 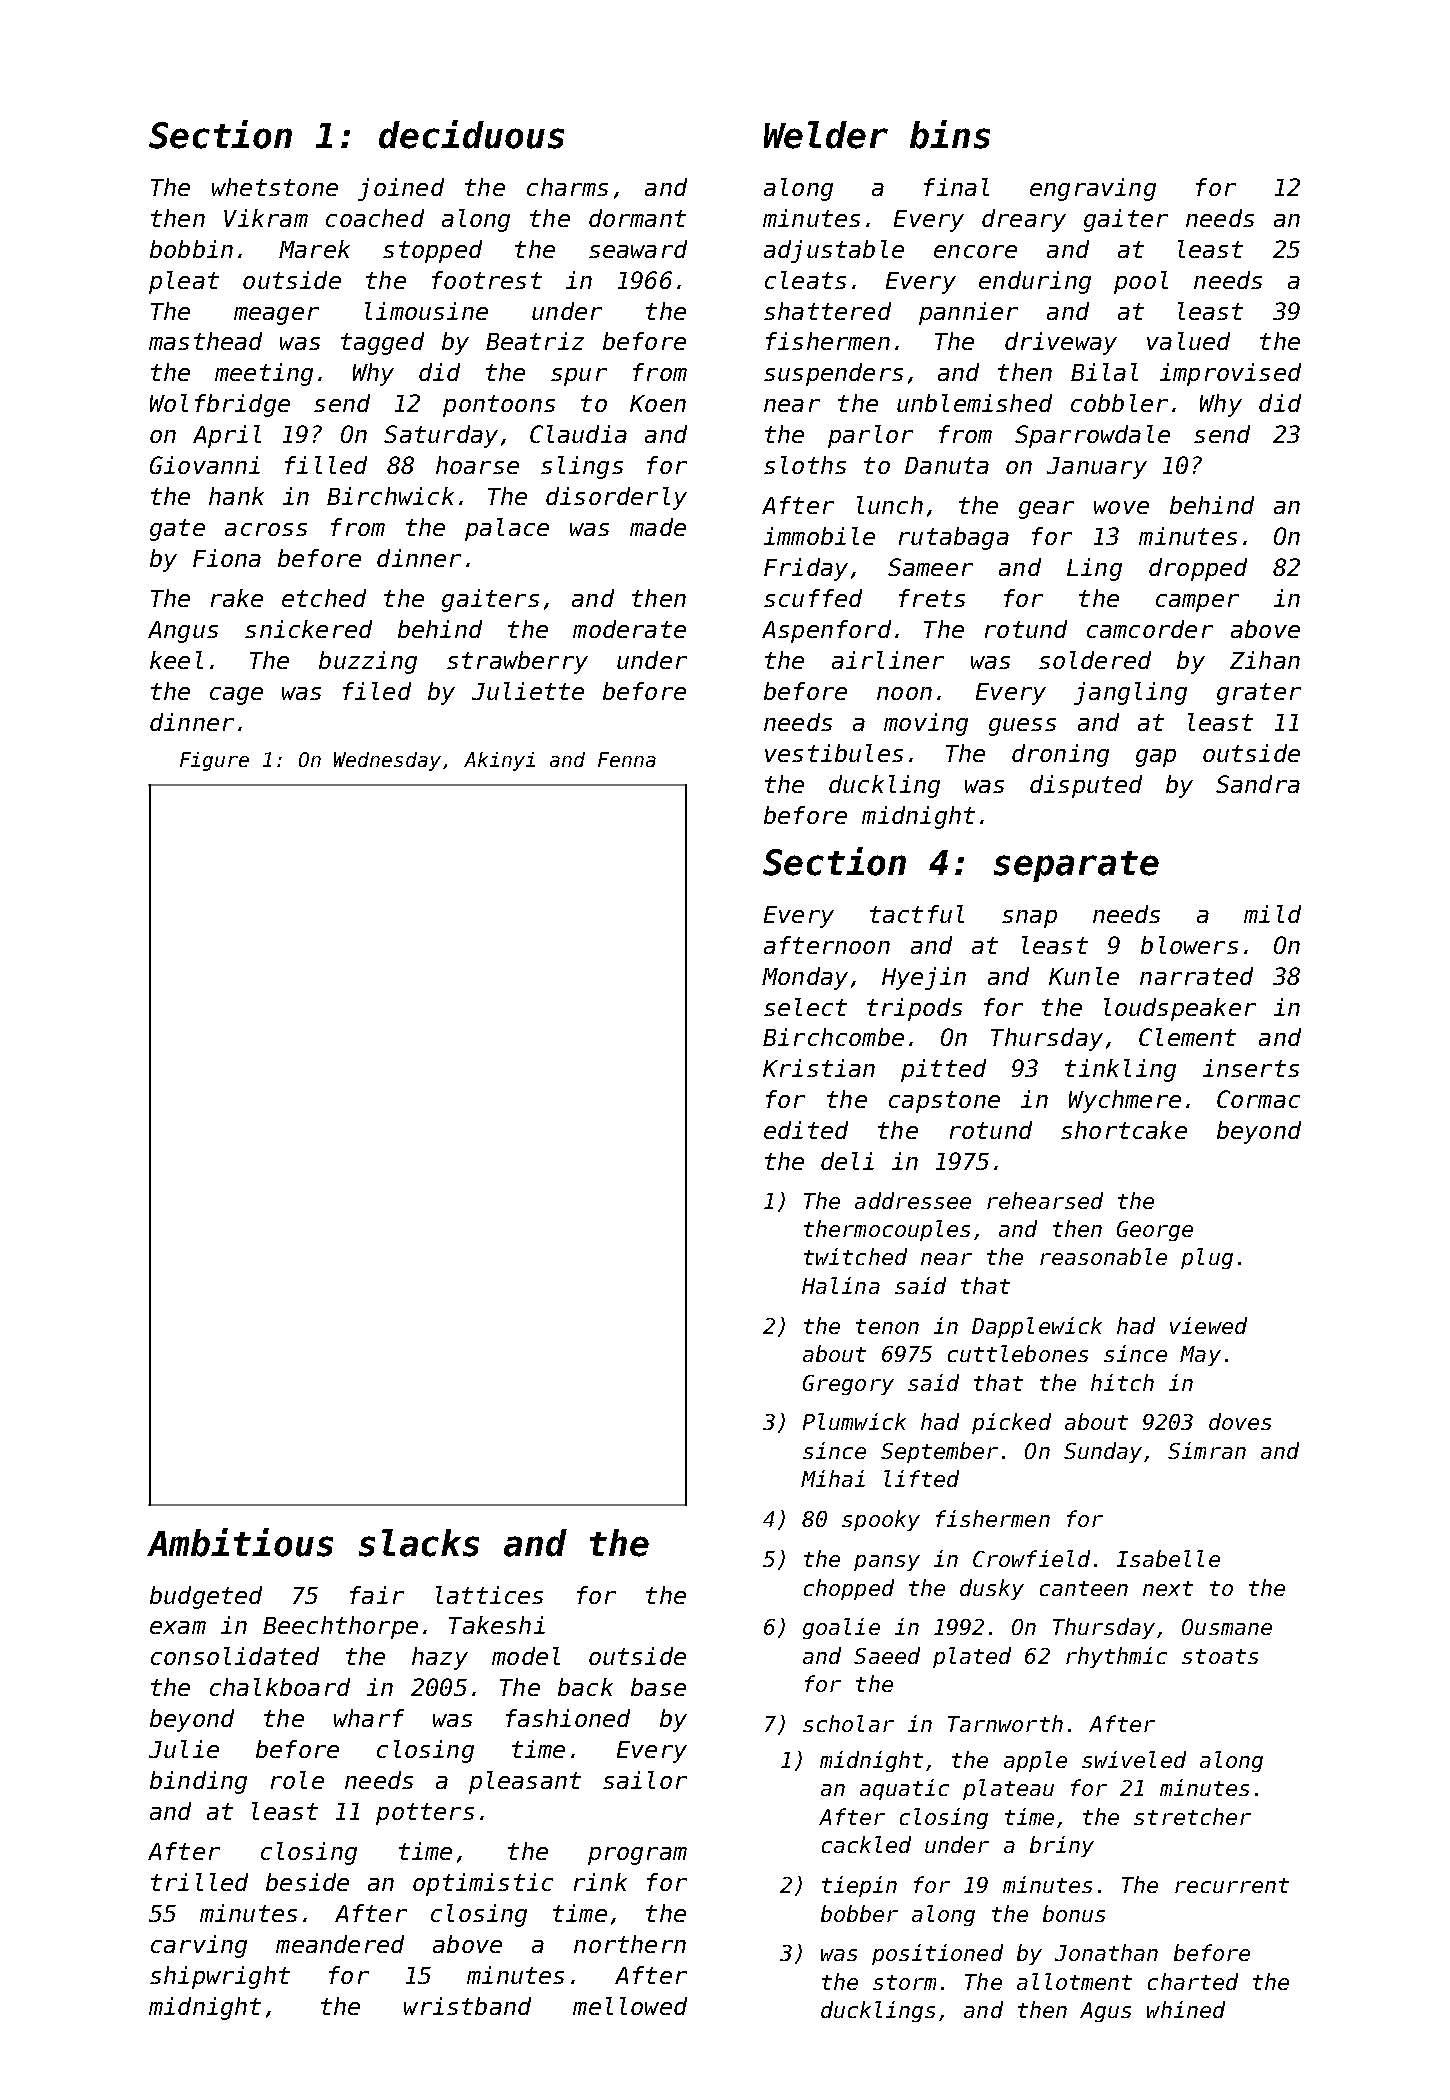 What do you see at coordinates (1018, 1353) in the screenshot?
I see `cuttlebones` at bounding box center [1018, 1353].
